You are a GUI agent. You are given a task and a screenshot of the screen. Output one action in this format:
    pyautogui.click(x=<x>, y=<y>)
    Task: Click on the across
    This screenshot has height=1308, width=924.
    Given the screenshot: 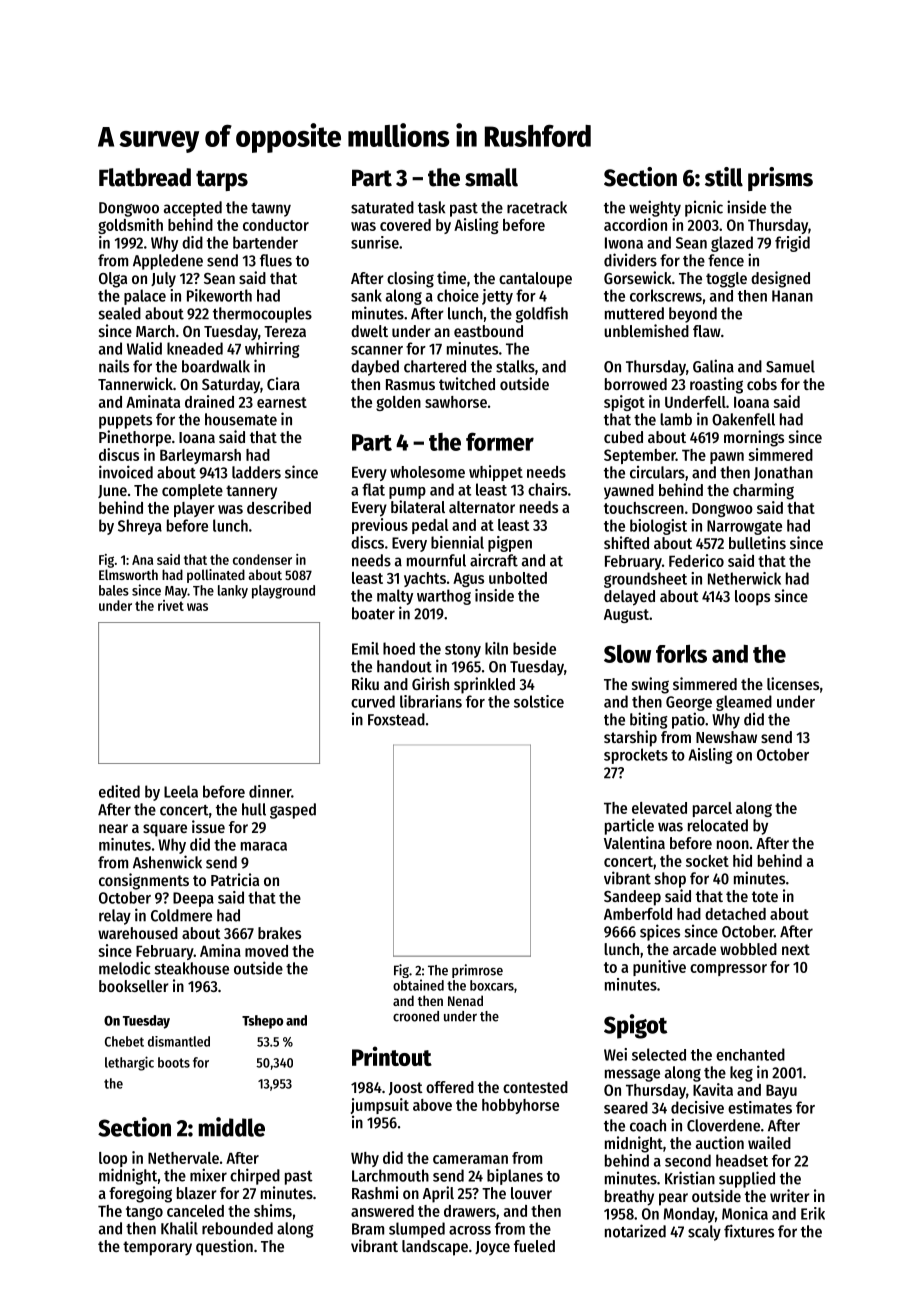 What is the action you would take?
    pyautogui.click(x=470, y=1230)
